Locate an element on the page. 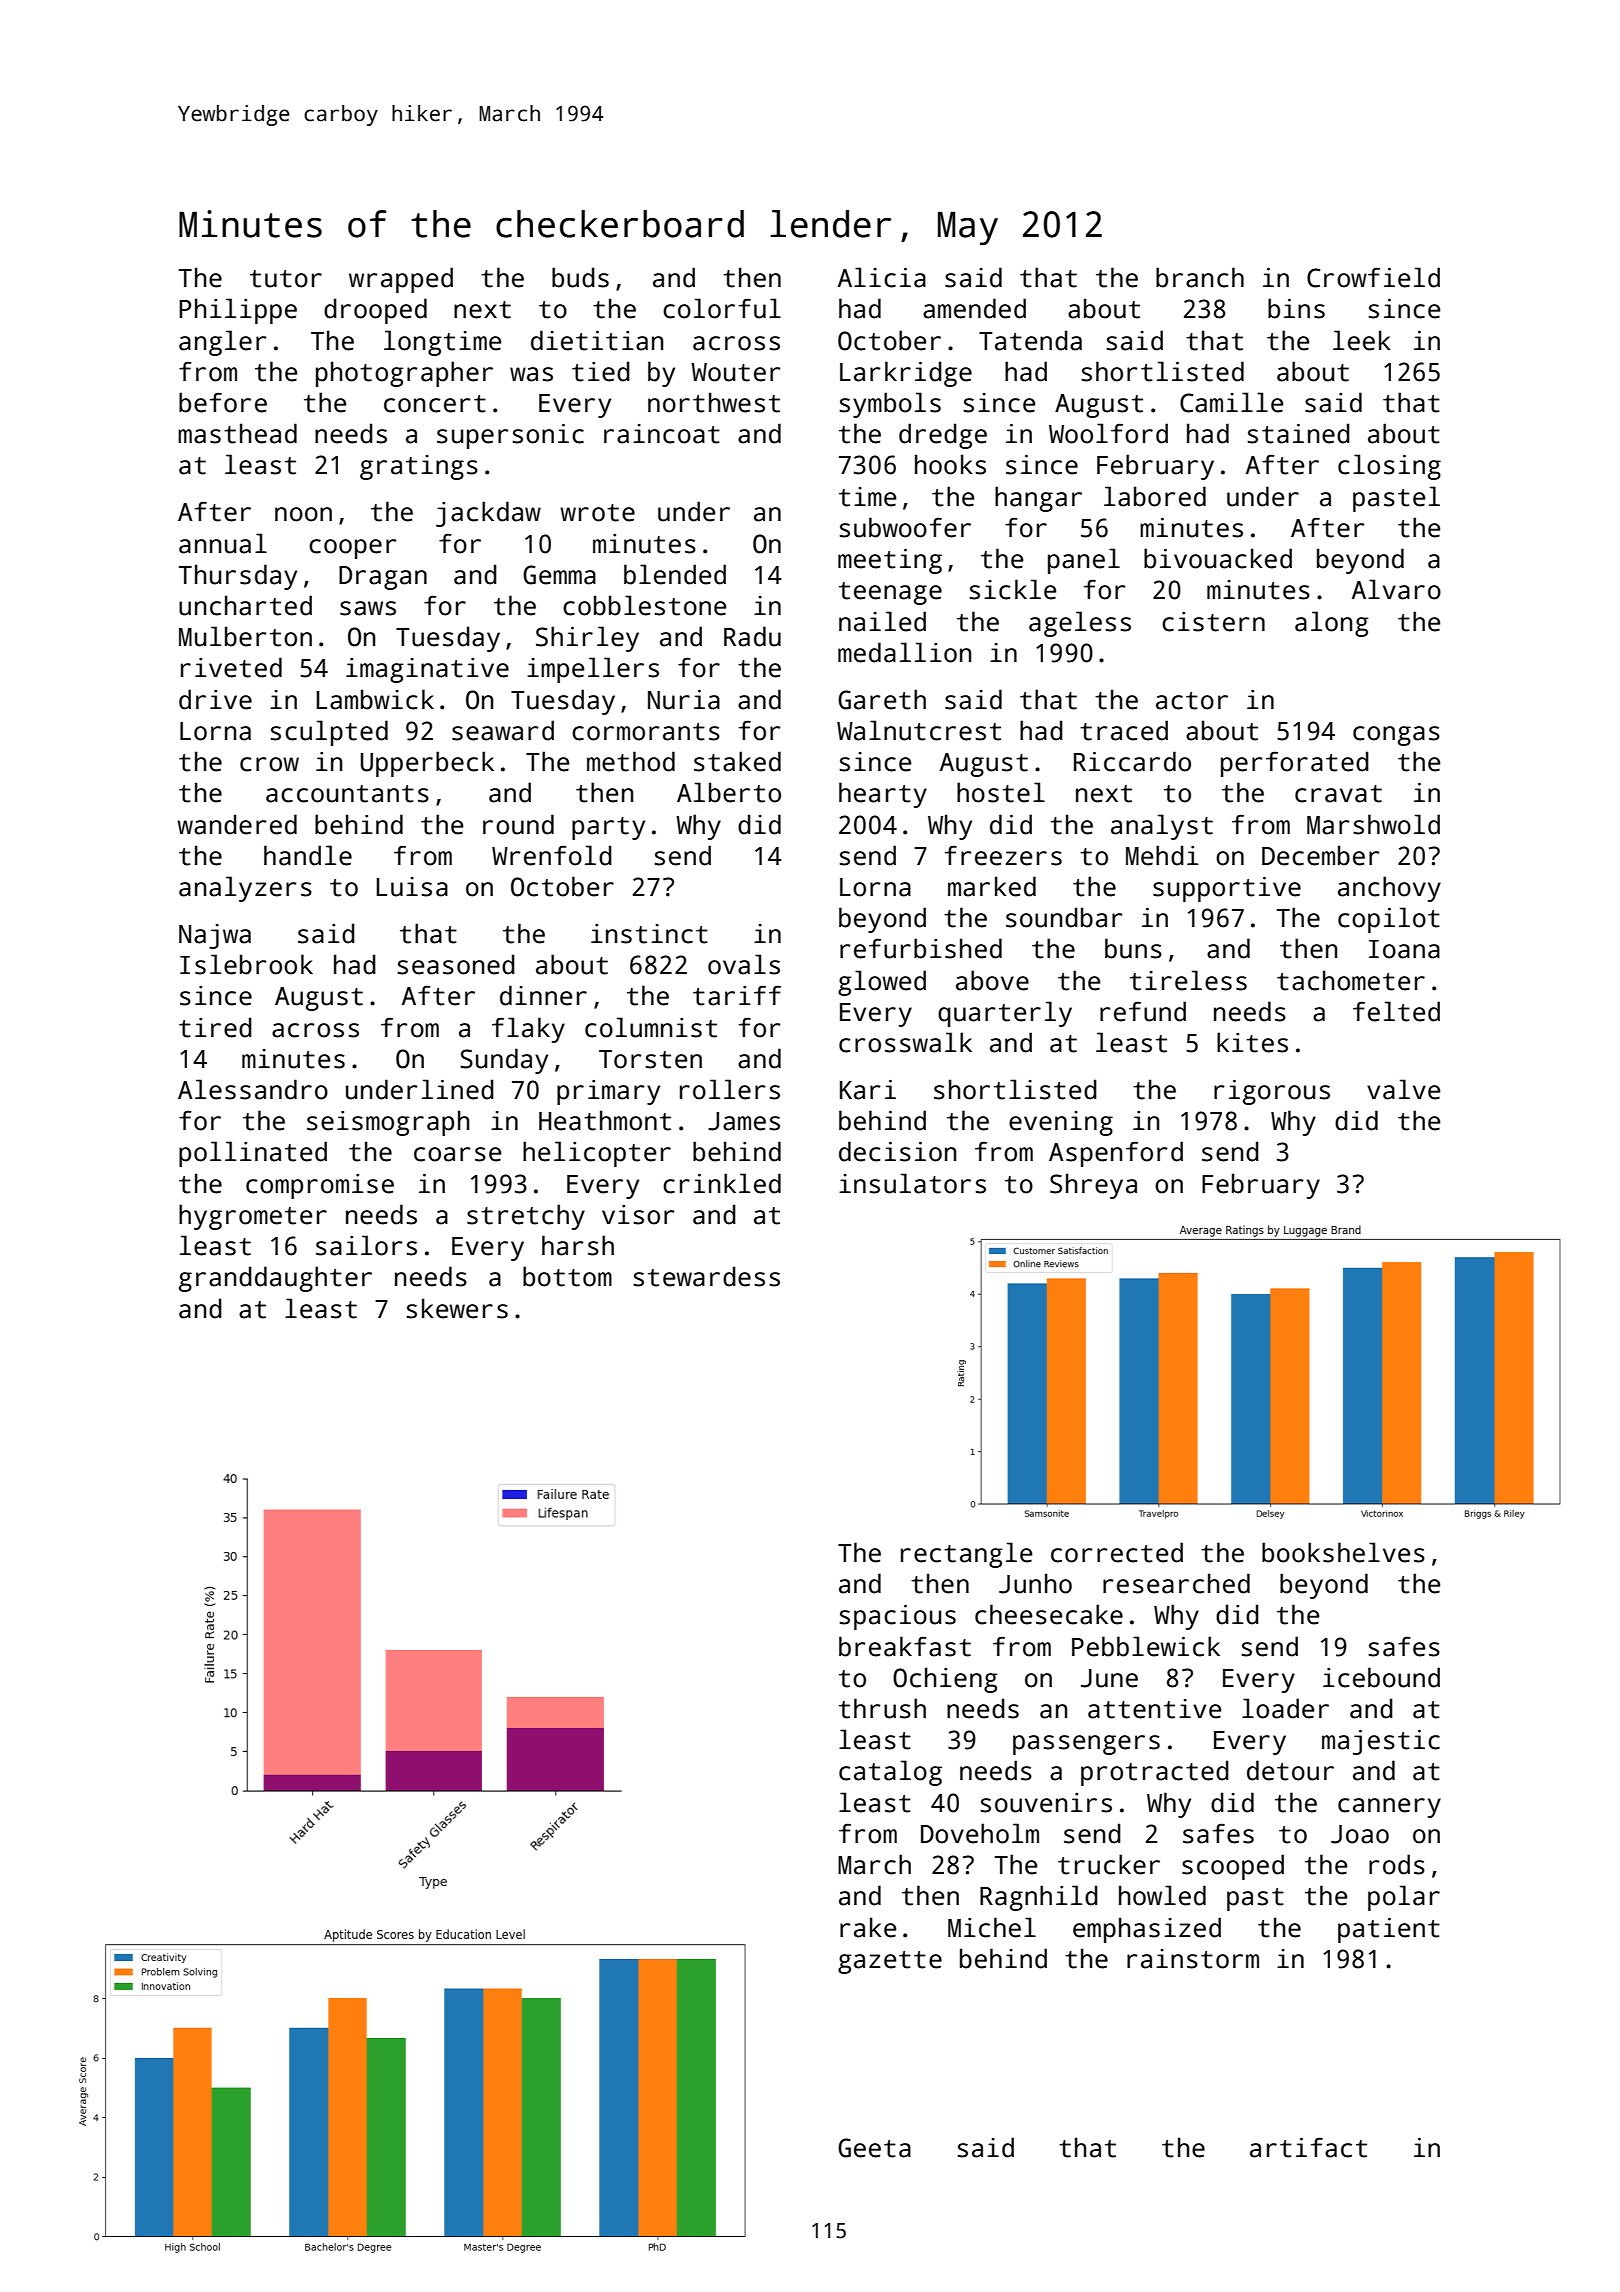  wrapped is located at coordinates (401, 280).
